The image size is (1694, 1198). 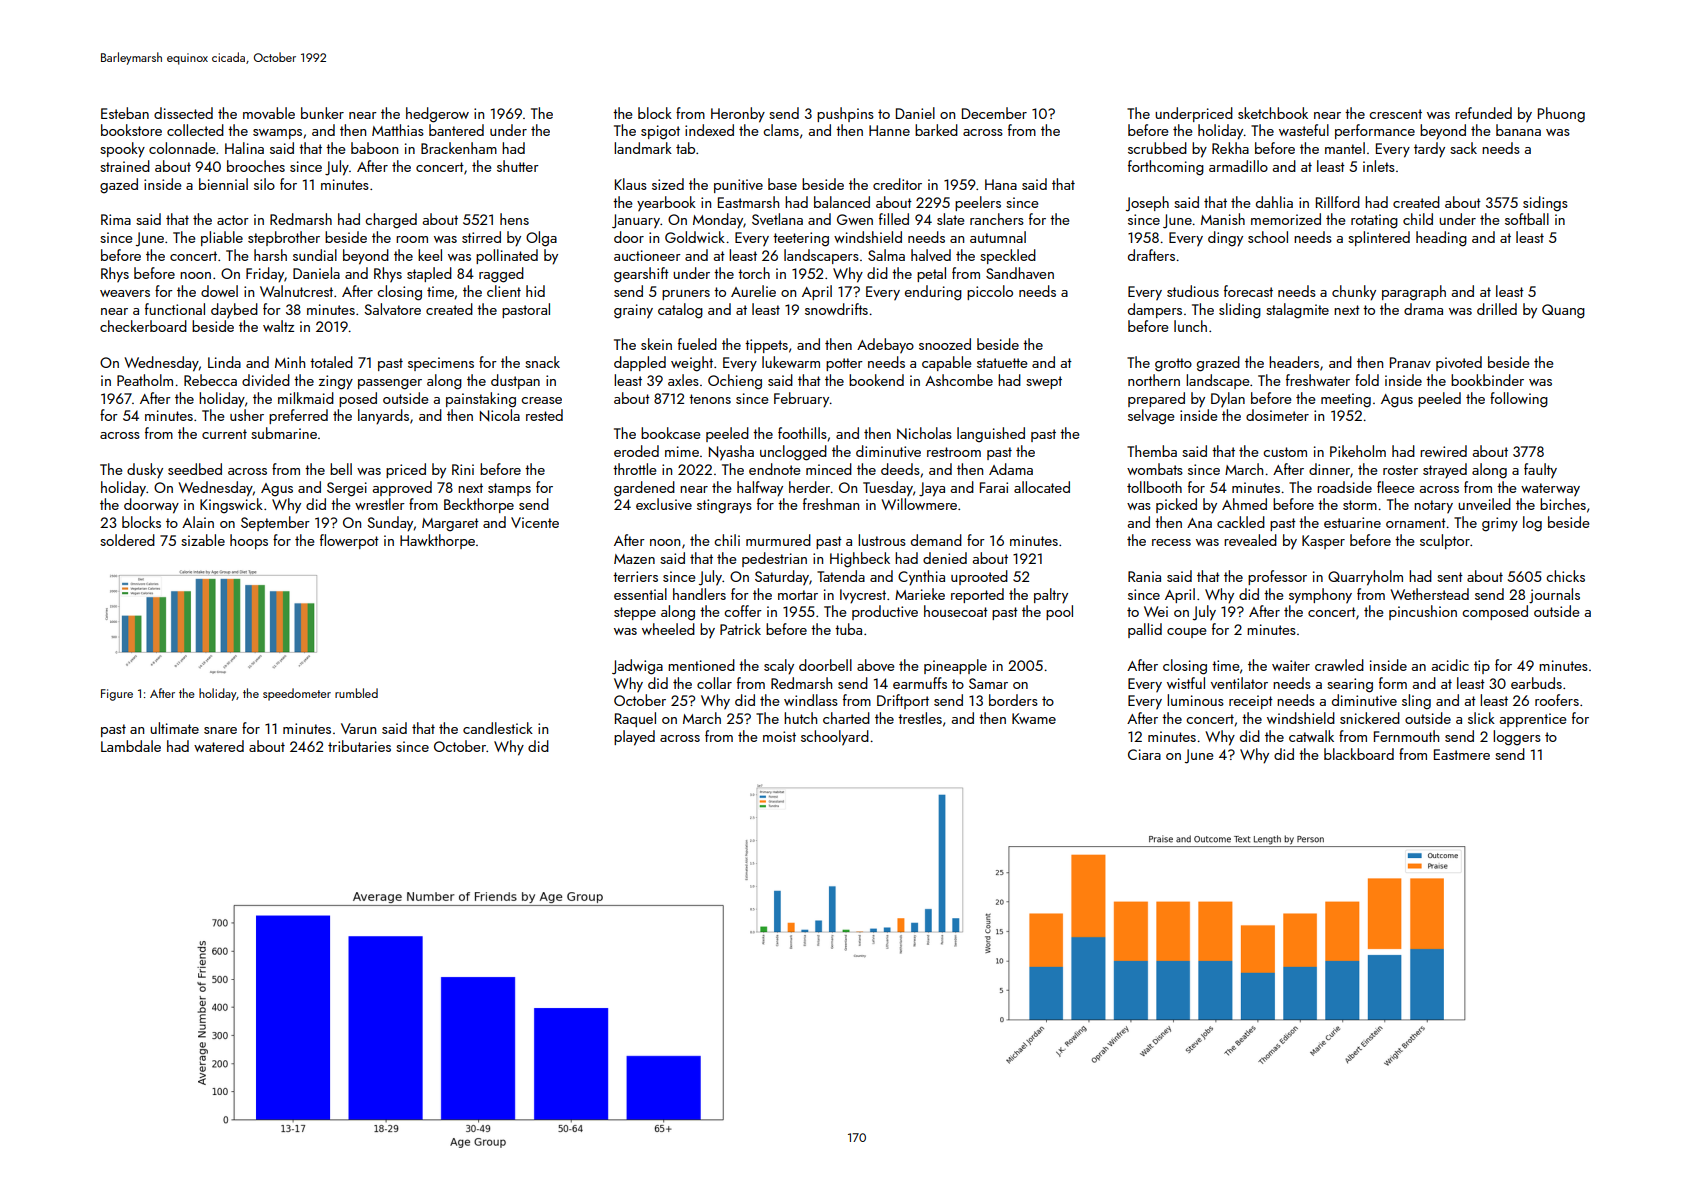 What do you see at coordinates (1001, 184) in the image?
I see `Hana` at bounding box center [1001, 184].
